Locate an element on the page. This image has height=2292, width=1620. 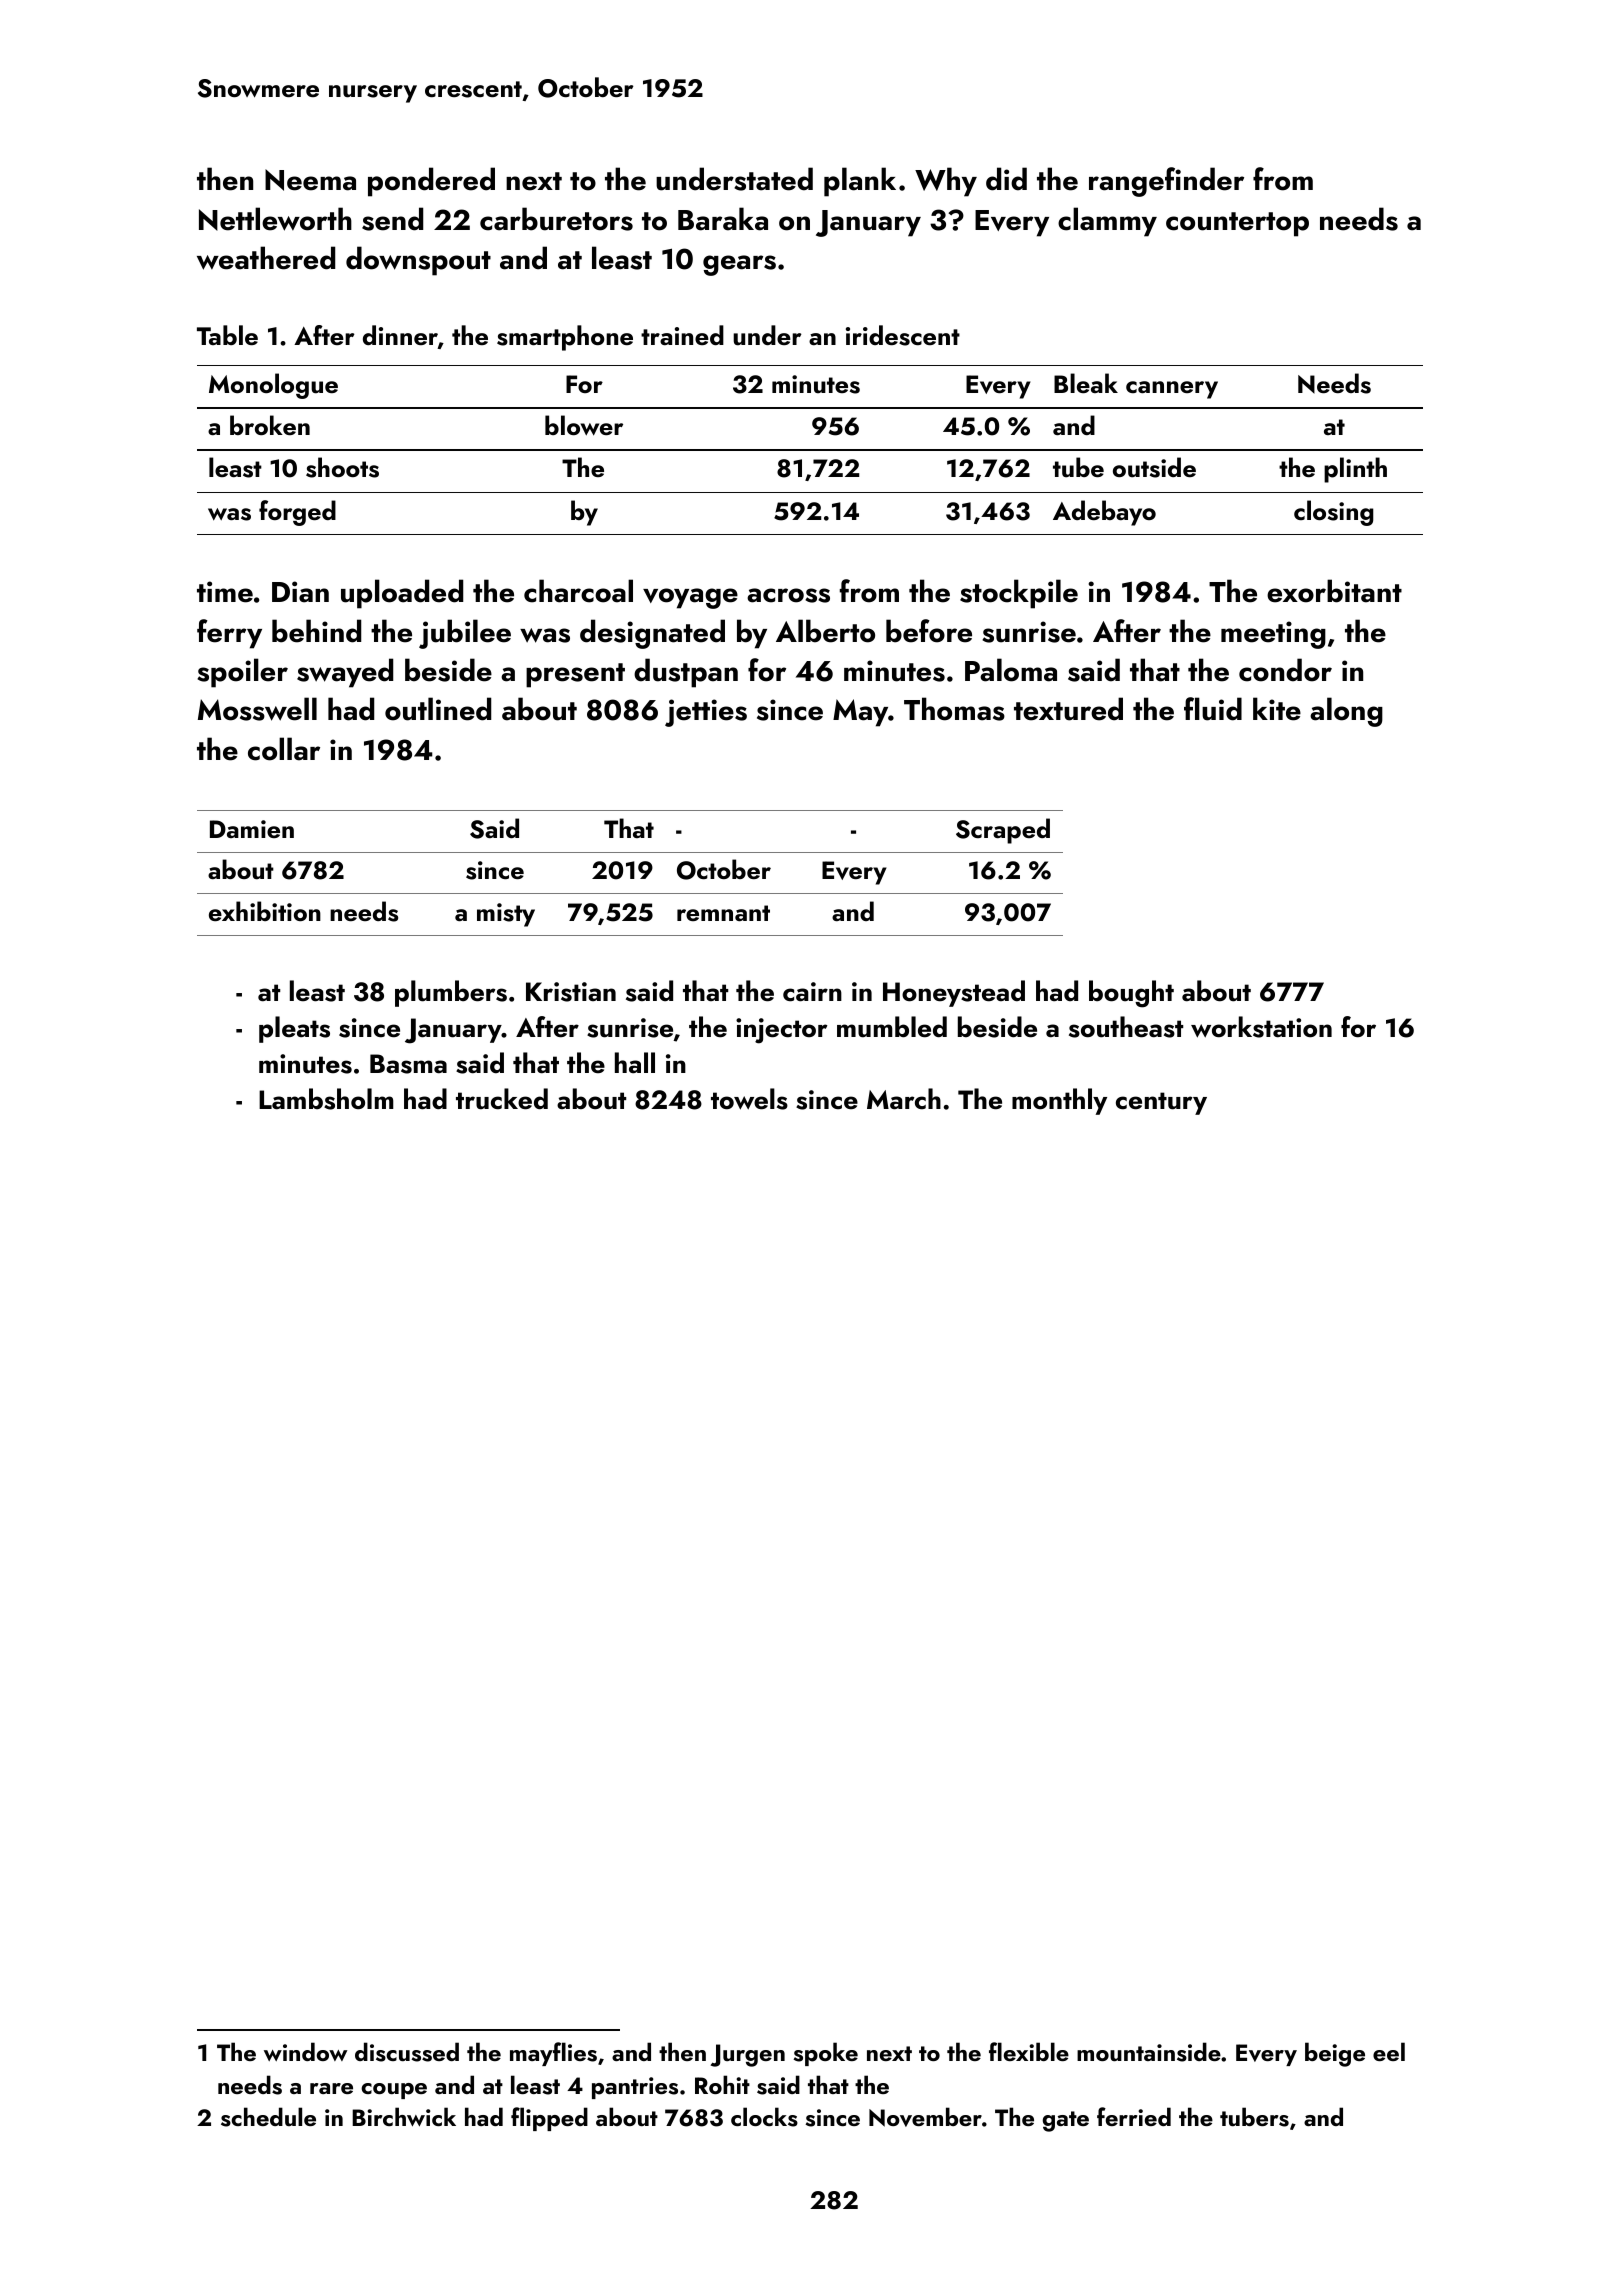
pondered is located at coordinates (431, 182).
